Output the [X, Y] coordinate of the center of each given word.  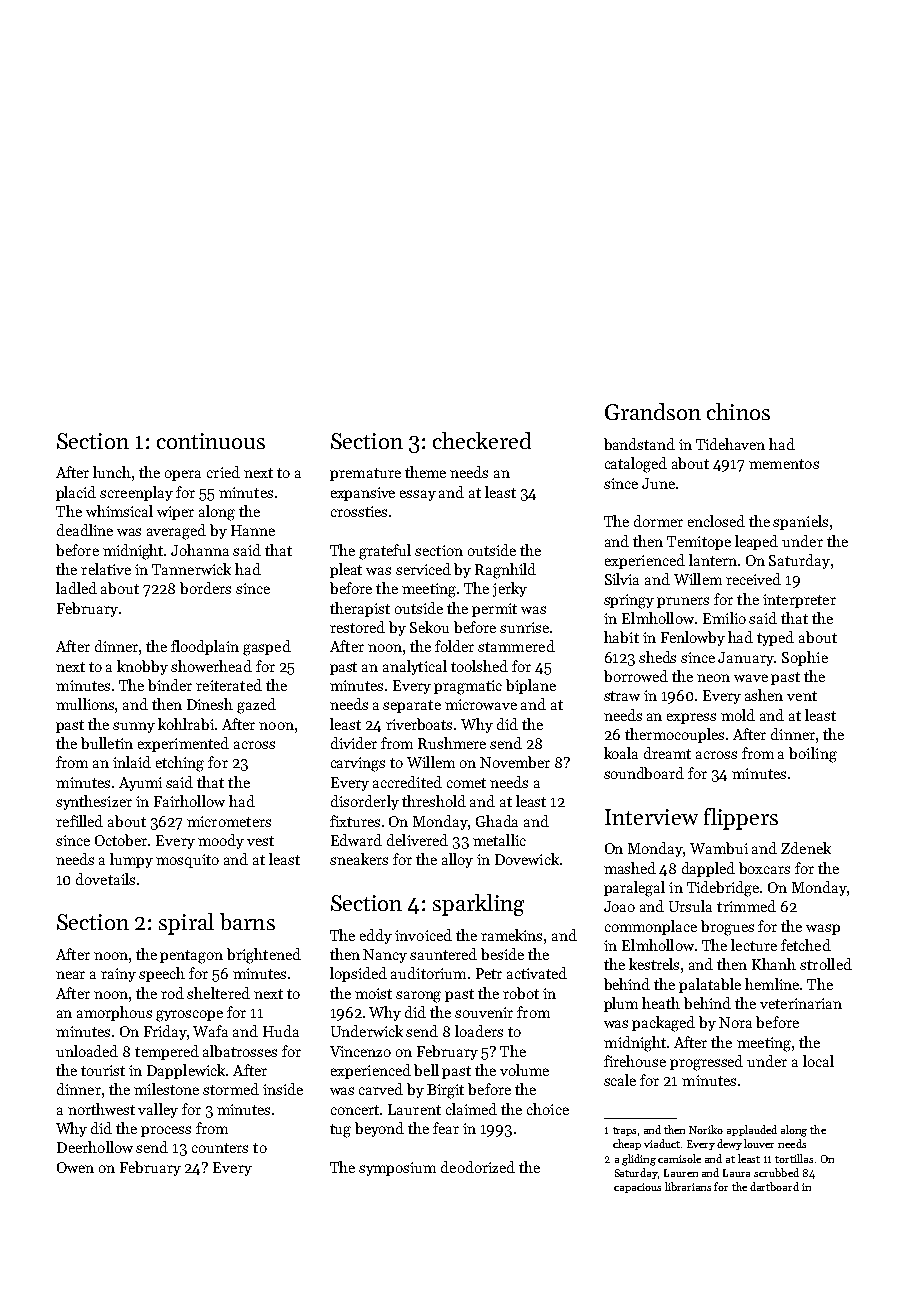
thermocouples [674, 735]
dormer [658, 521]
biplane [531, 686]
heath [661, 1003]
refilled [79, 821]
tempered [167, 1052]
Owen [75, 1167]
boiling [813, 755]
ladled [76, 588]
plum [621, 1004]
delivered [417, 840]
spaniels [800, 522]
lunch [112, 472]
